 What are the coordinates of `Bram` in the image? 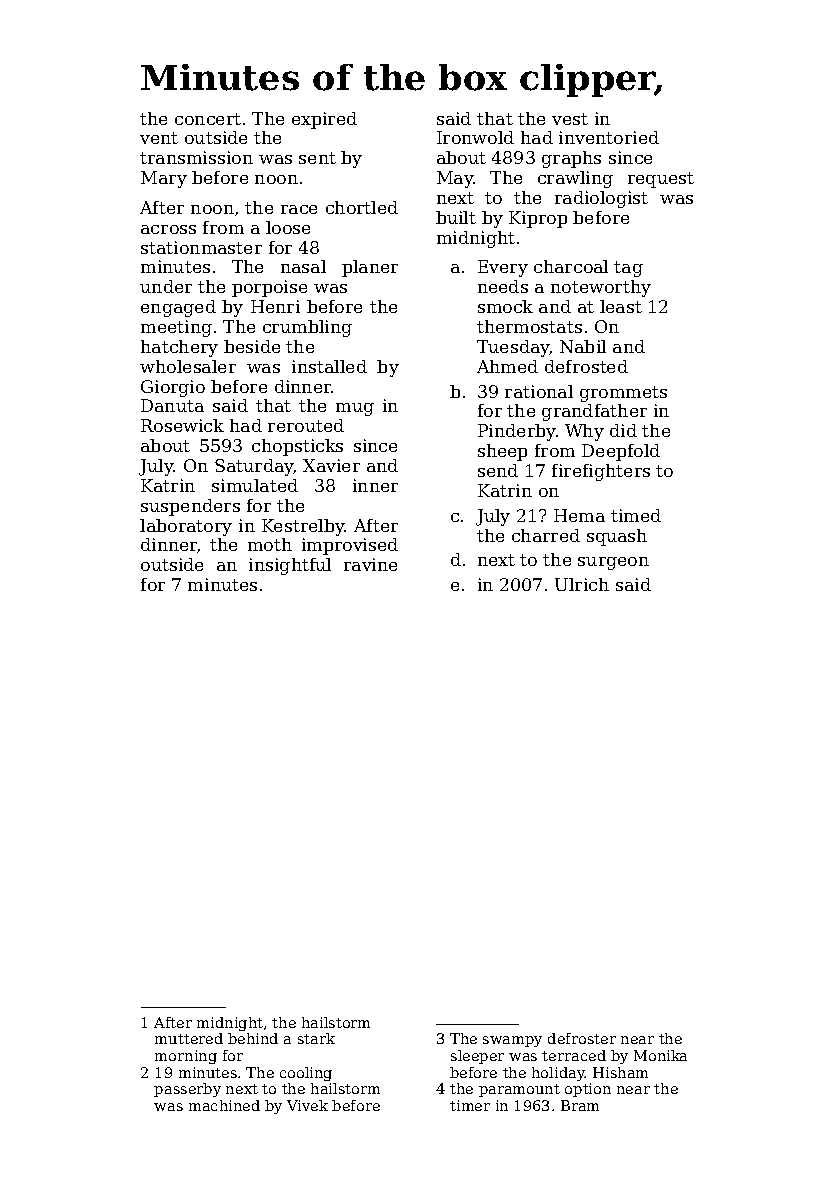 It's located at (580, 1105).
